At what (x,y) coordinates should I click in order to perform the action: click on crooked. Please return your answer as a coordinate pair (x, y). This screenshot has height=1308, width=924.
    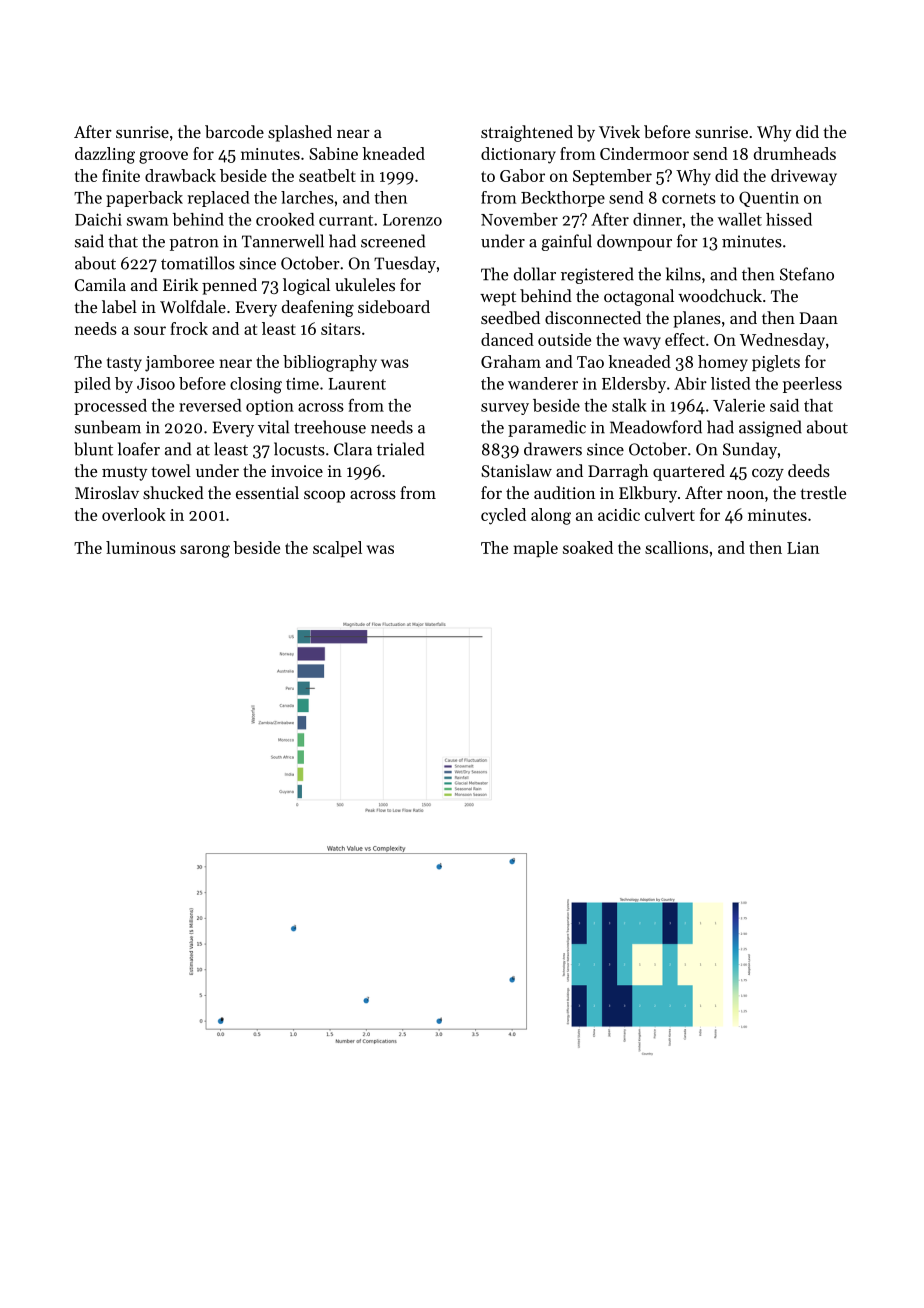
    Looking at the image, I should click on (285, 219).
